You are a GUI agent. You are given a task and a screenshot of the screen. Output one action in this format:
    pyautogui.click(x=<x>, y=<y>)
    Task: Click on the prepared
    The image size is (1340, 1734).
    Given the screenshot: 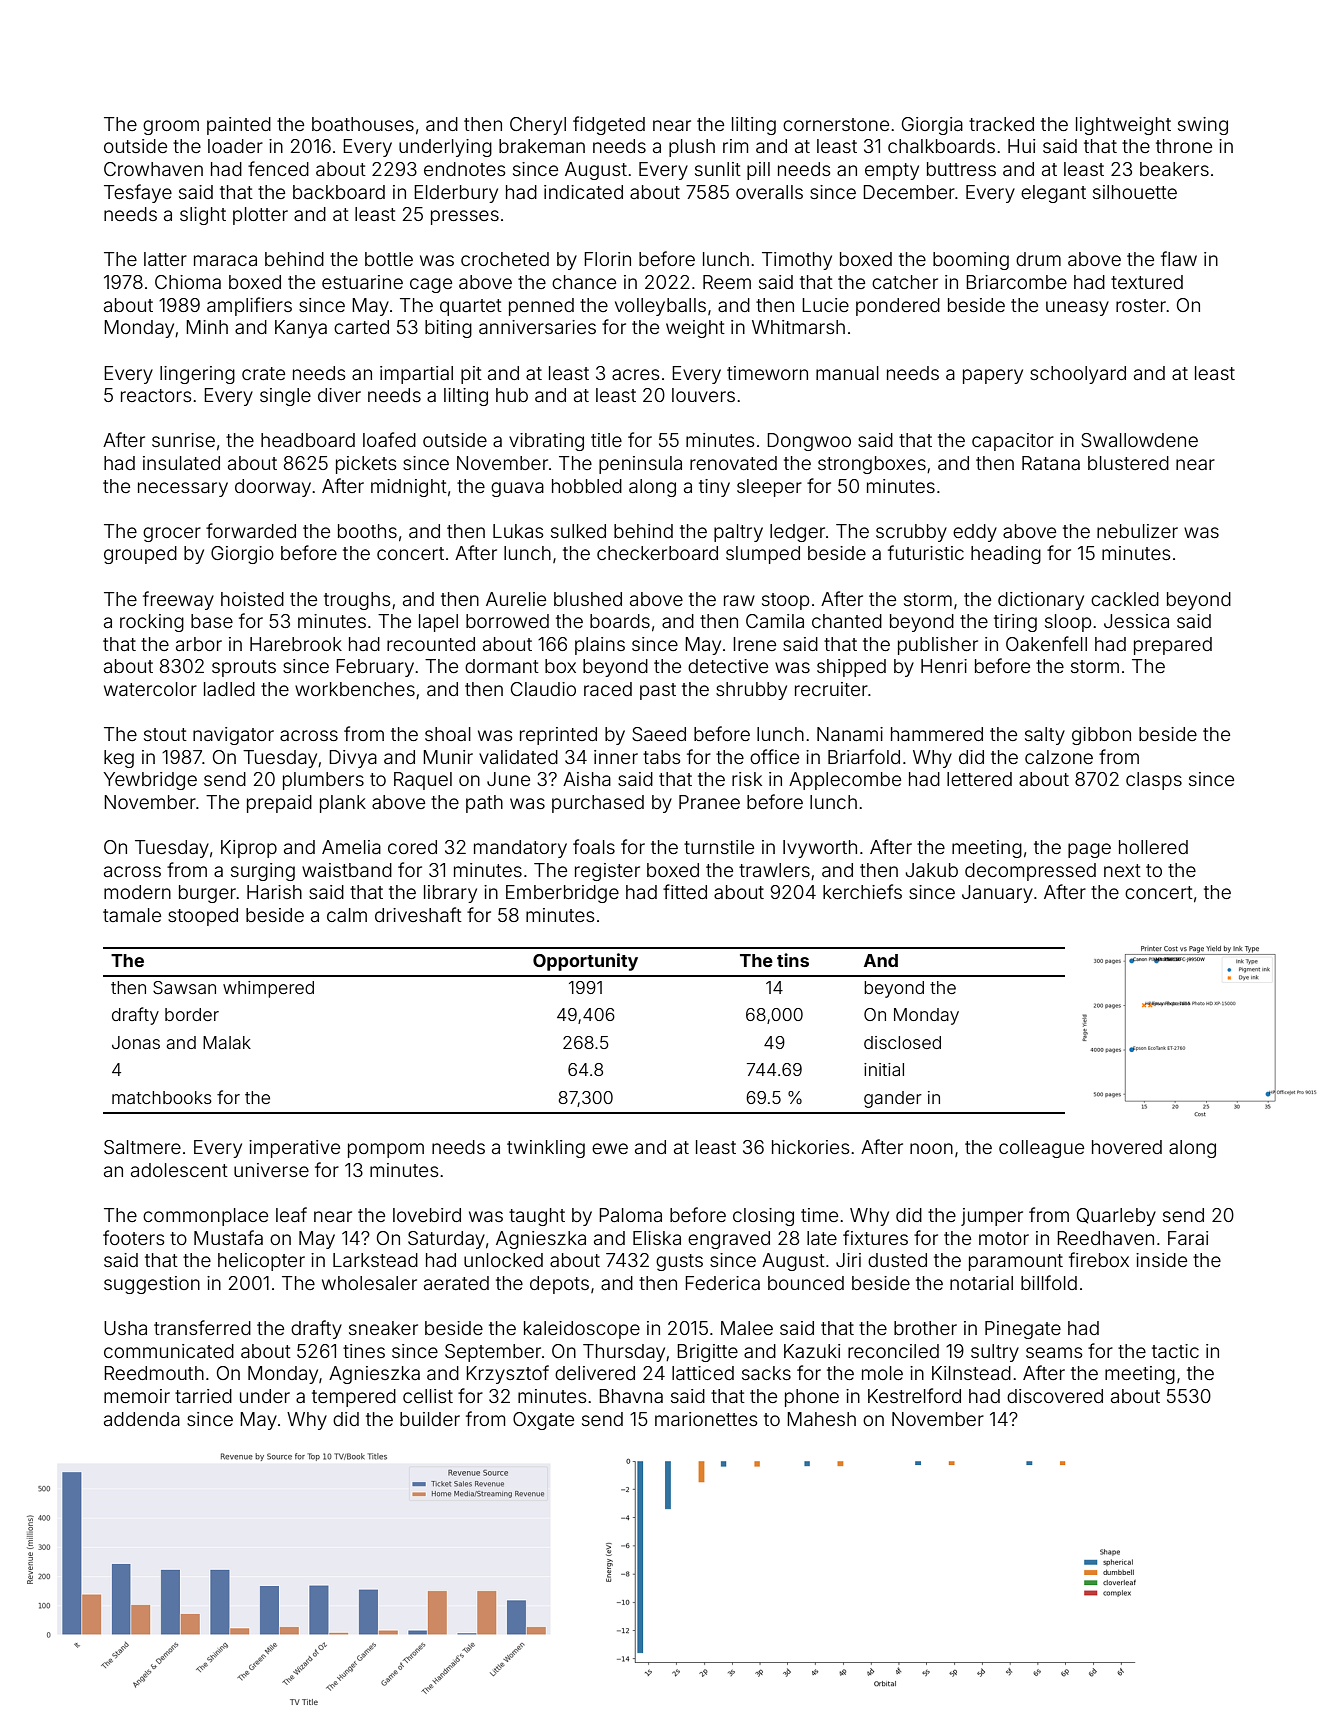 What is the action you would take?
    pyautogui.click(x=1173, y=646)
